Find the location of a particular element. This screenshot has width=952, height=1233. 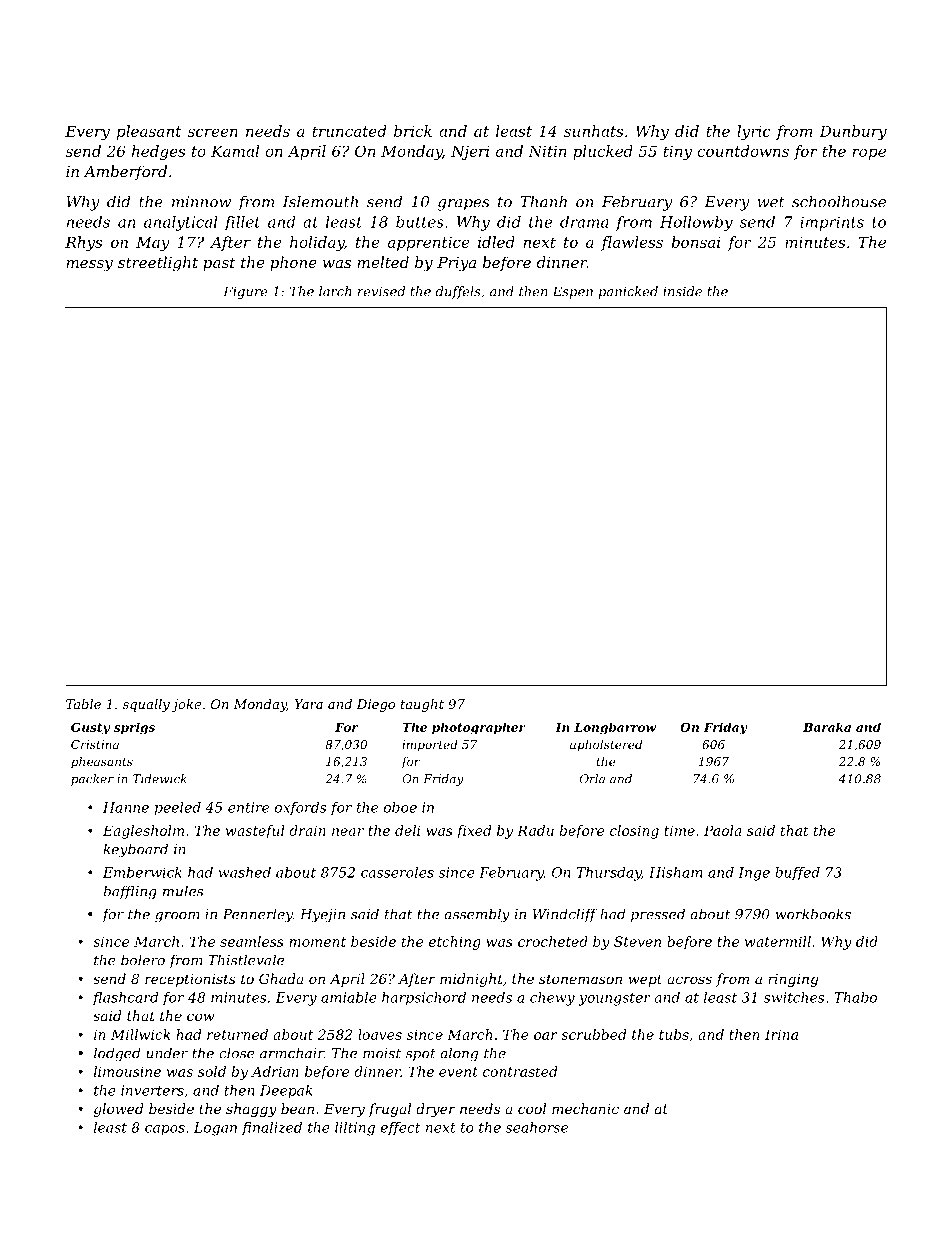

cool is located at coordinates (532, 1108).
